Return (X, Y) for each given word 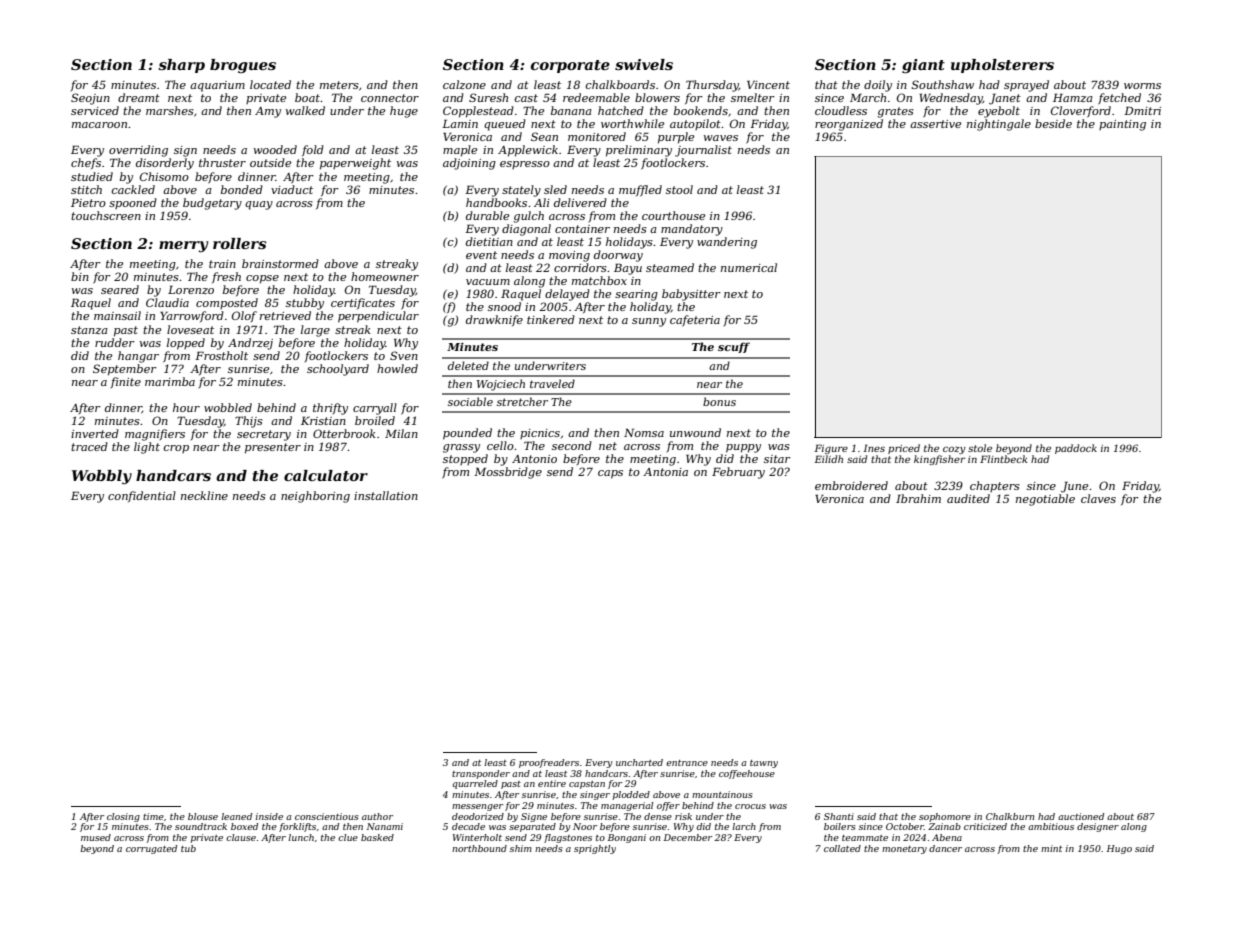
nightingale (999, 125)
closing (123, 817)
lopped (186, 344)
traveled (552, 383)
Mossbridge (508, 473)
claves (1098, 498)
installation (386, 495)
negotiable (1045, 500)
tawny (764, 764)
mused (96, 837)
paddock (1076, 449)
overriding (138, 151)
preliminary (639, 151)
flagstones (568, 838)
